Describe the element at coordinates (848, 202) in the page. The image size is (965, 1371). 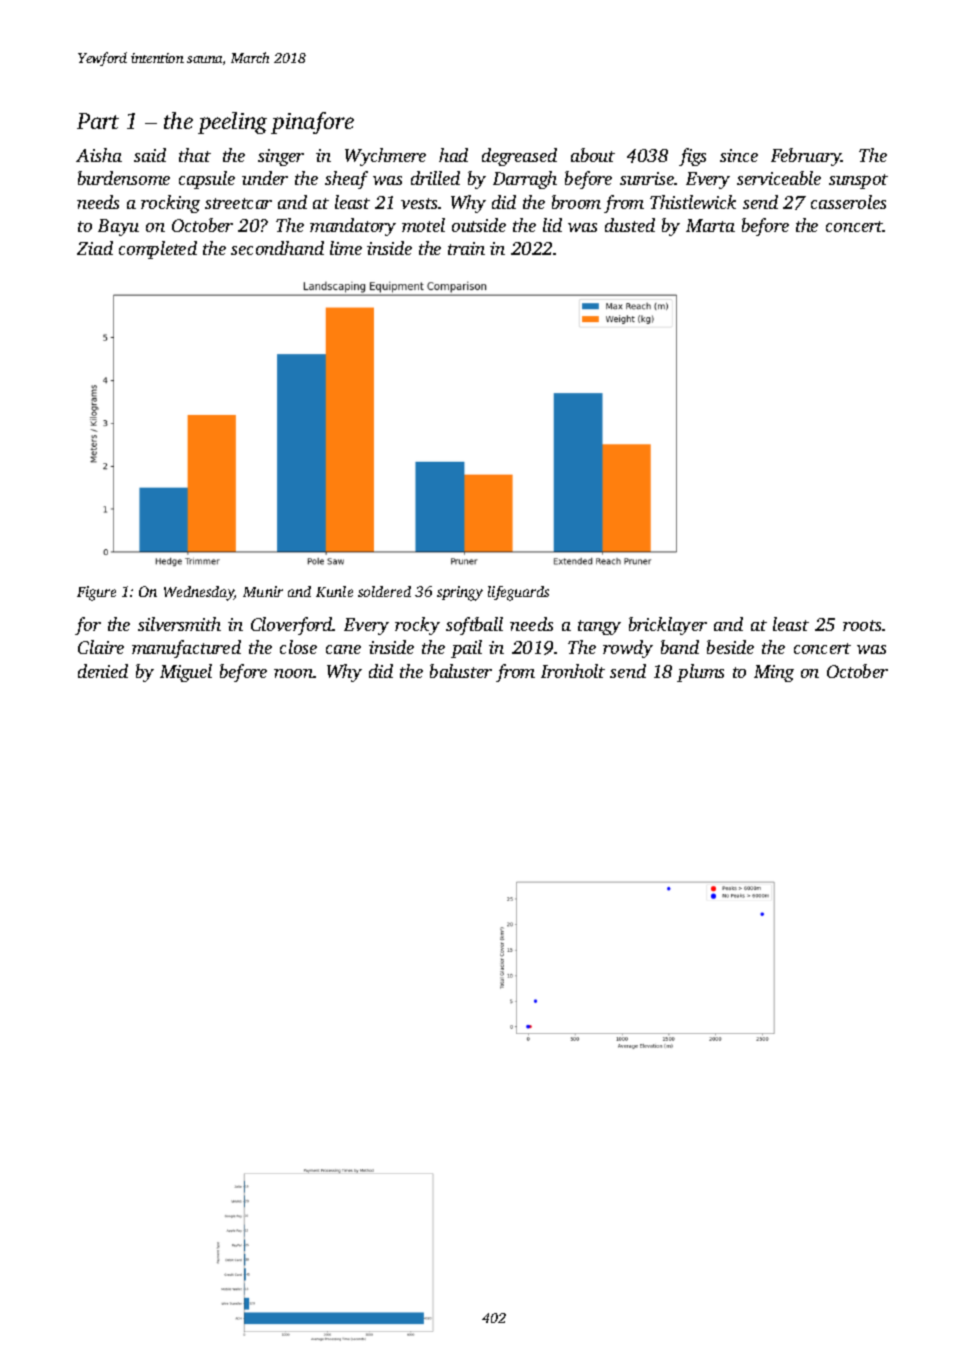
I see `casseroles` at that location.
